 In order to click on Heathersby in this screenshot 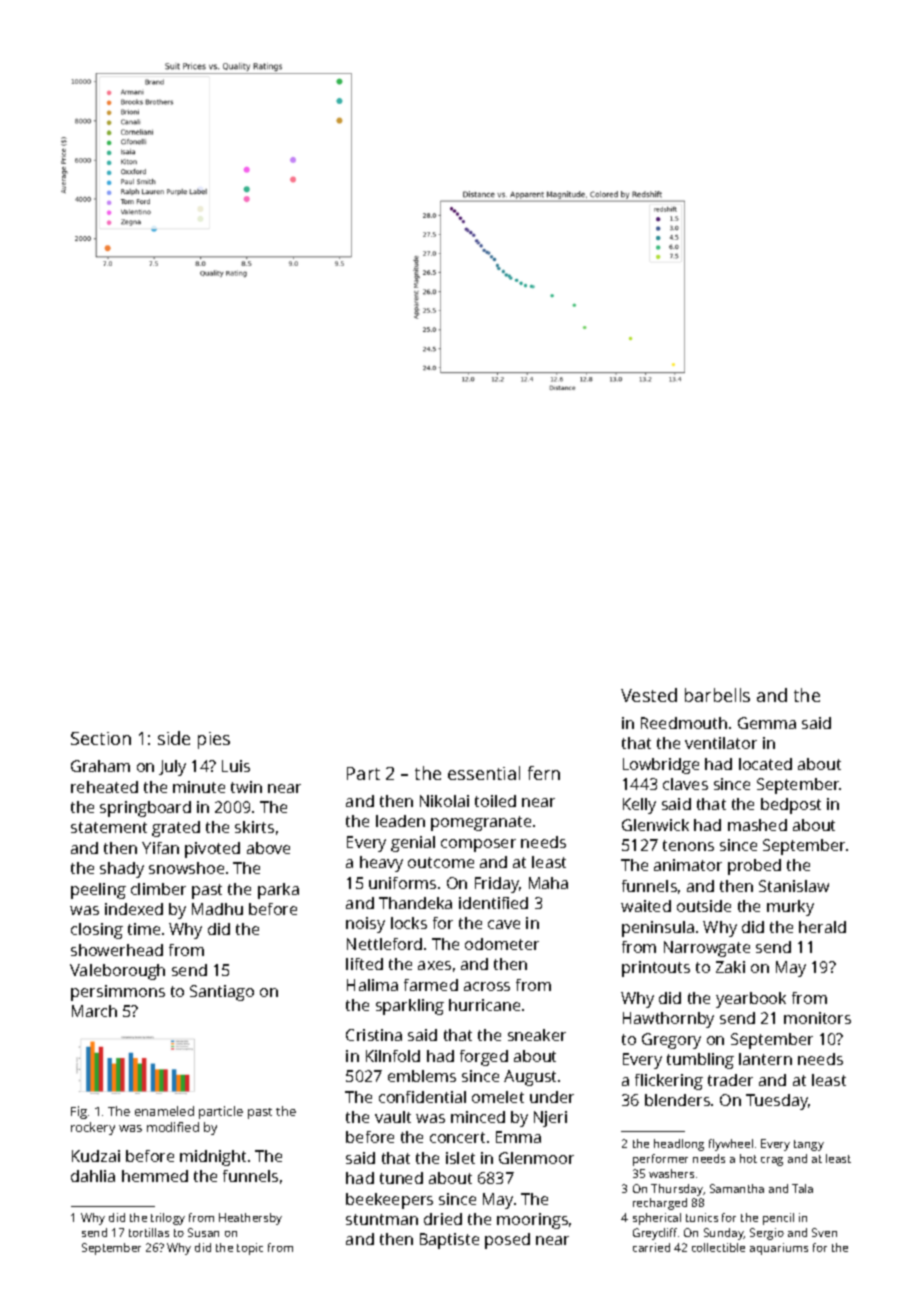, I will do `click(250, 1219)`.
